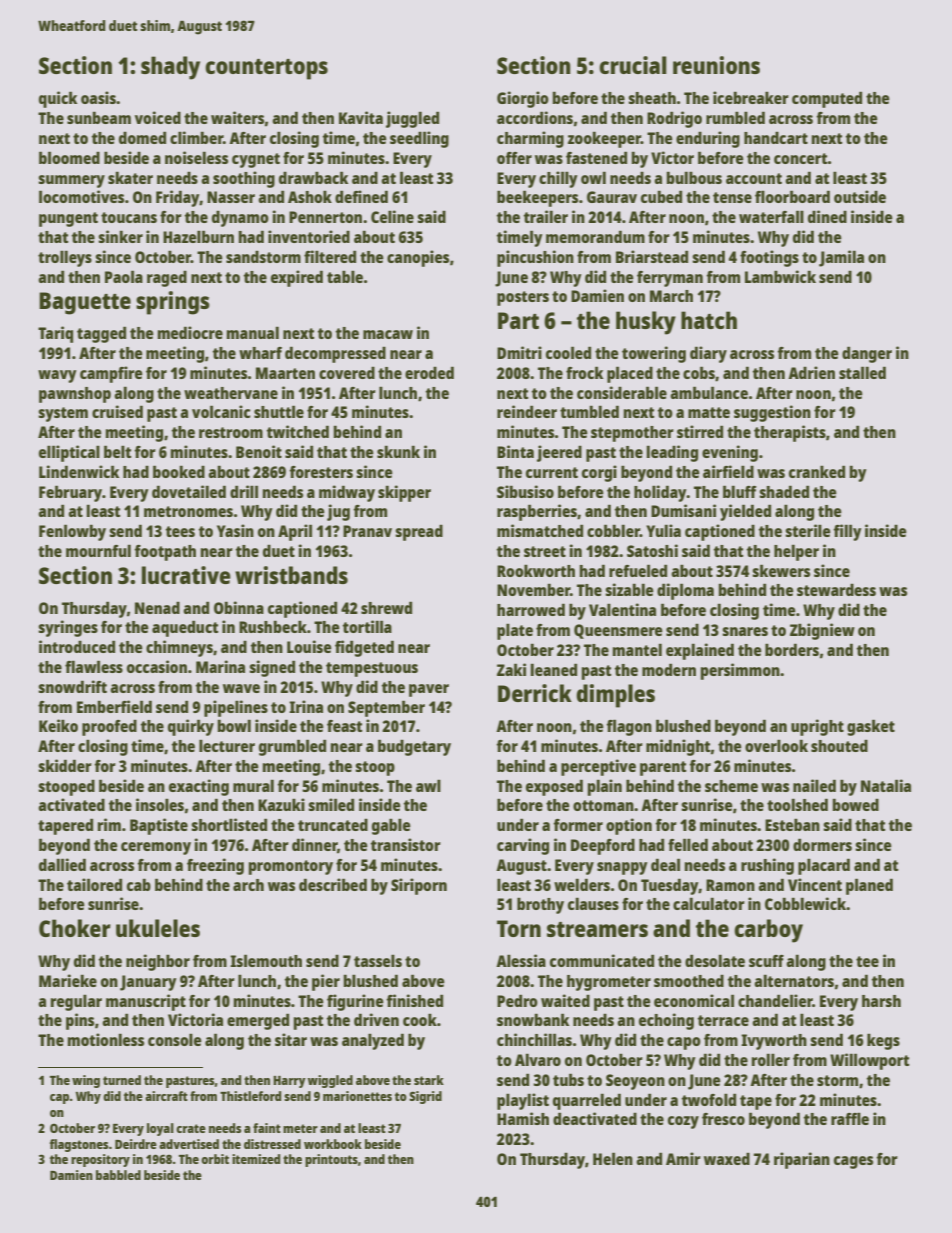  What do you see at coordinates (599, 473) in the document?
I see `corgi` at bounding box center [599, 473].
